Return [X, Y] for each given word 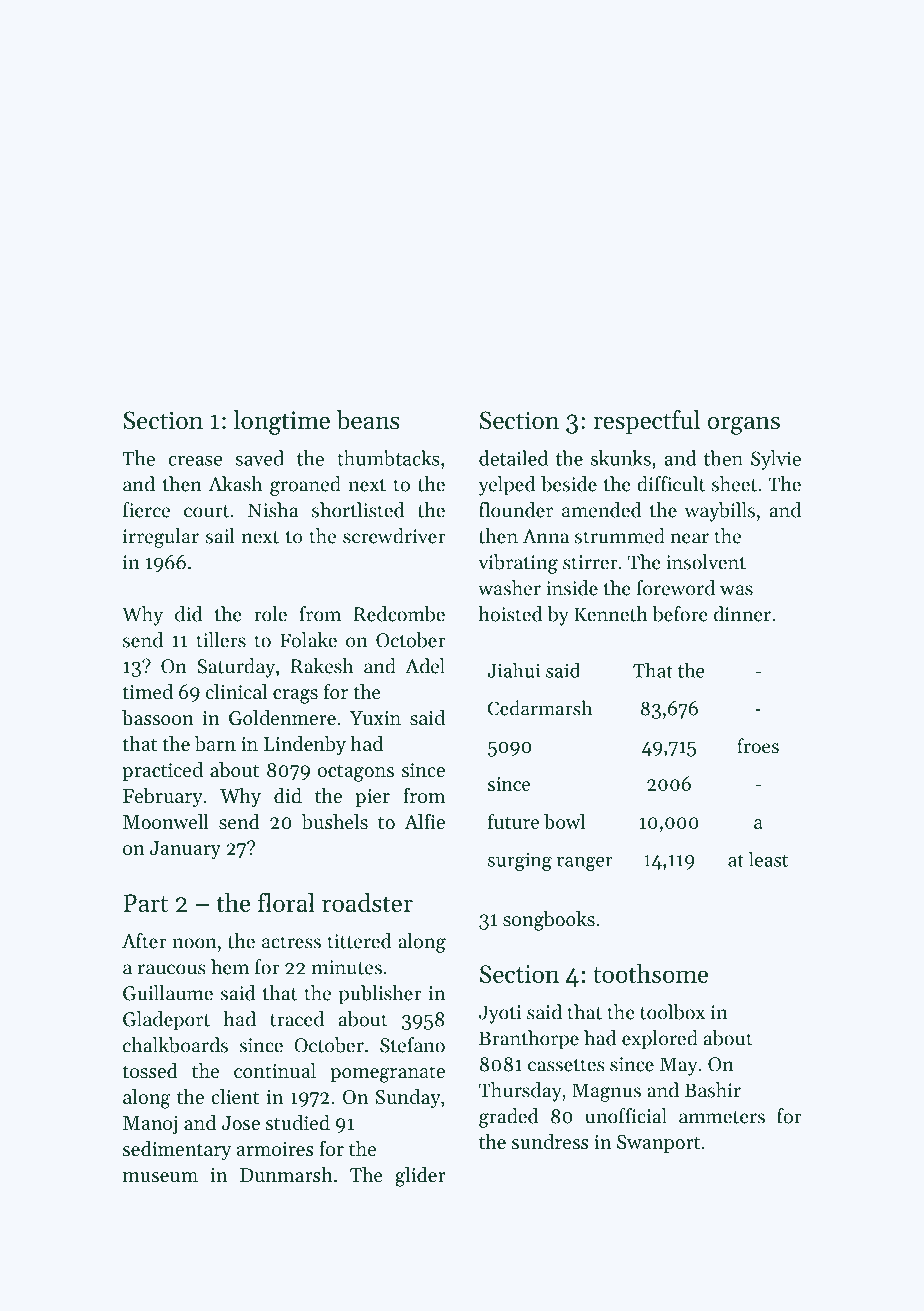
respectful [646, 422]
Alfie [424, 821]
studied [298, 1123]
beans [368, 420]
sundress [550, 1142]
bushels [335, 822]
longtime [281, 422]
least [768, 859]
